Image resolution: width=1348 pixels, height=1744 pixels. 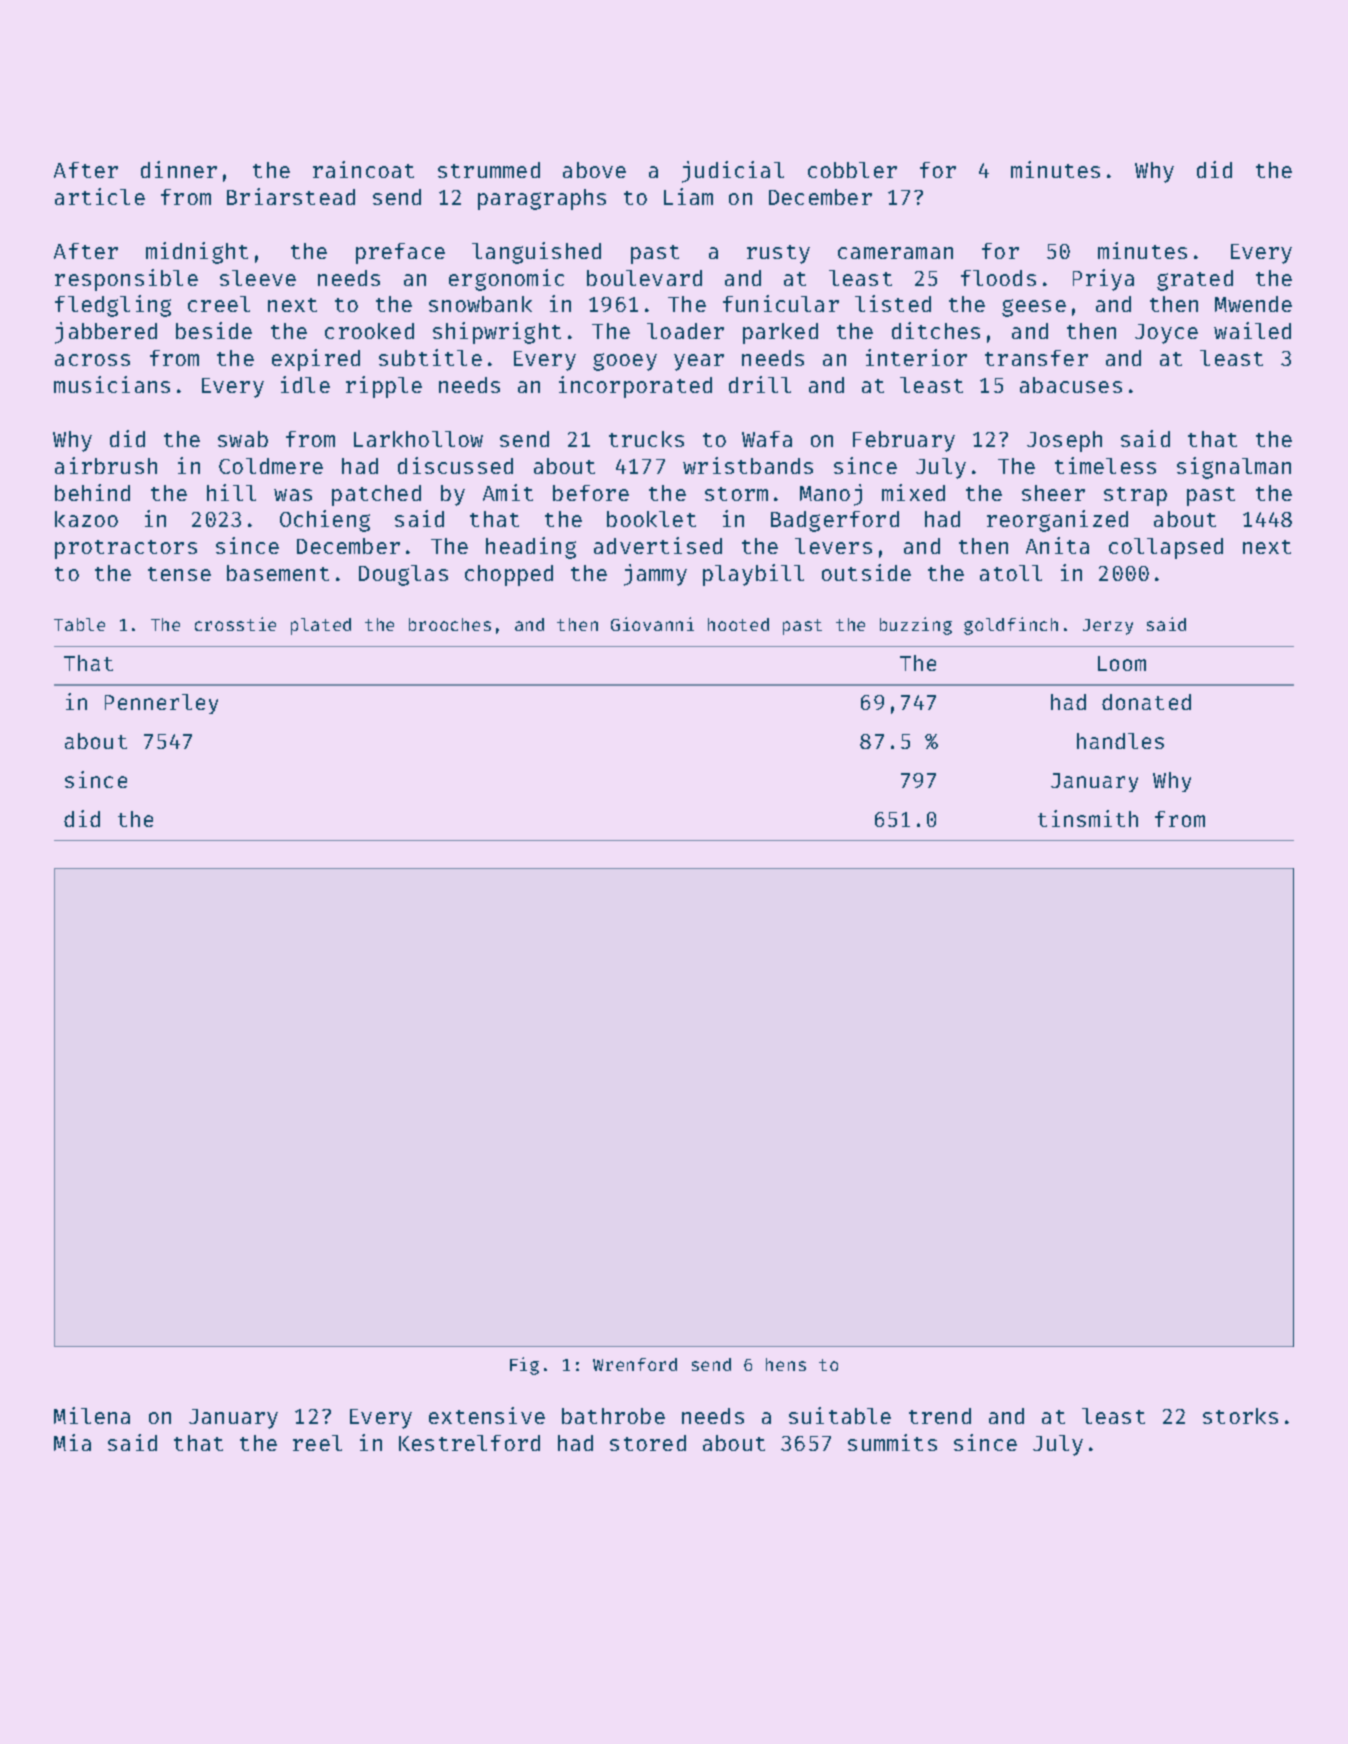 I want to click on goldfinch, so click(x=1011, y=626).
